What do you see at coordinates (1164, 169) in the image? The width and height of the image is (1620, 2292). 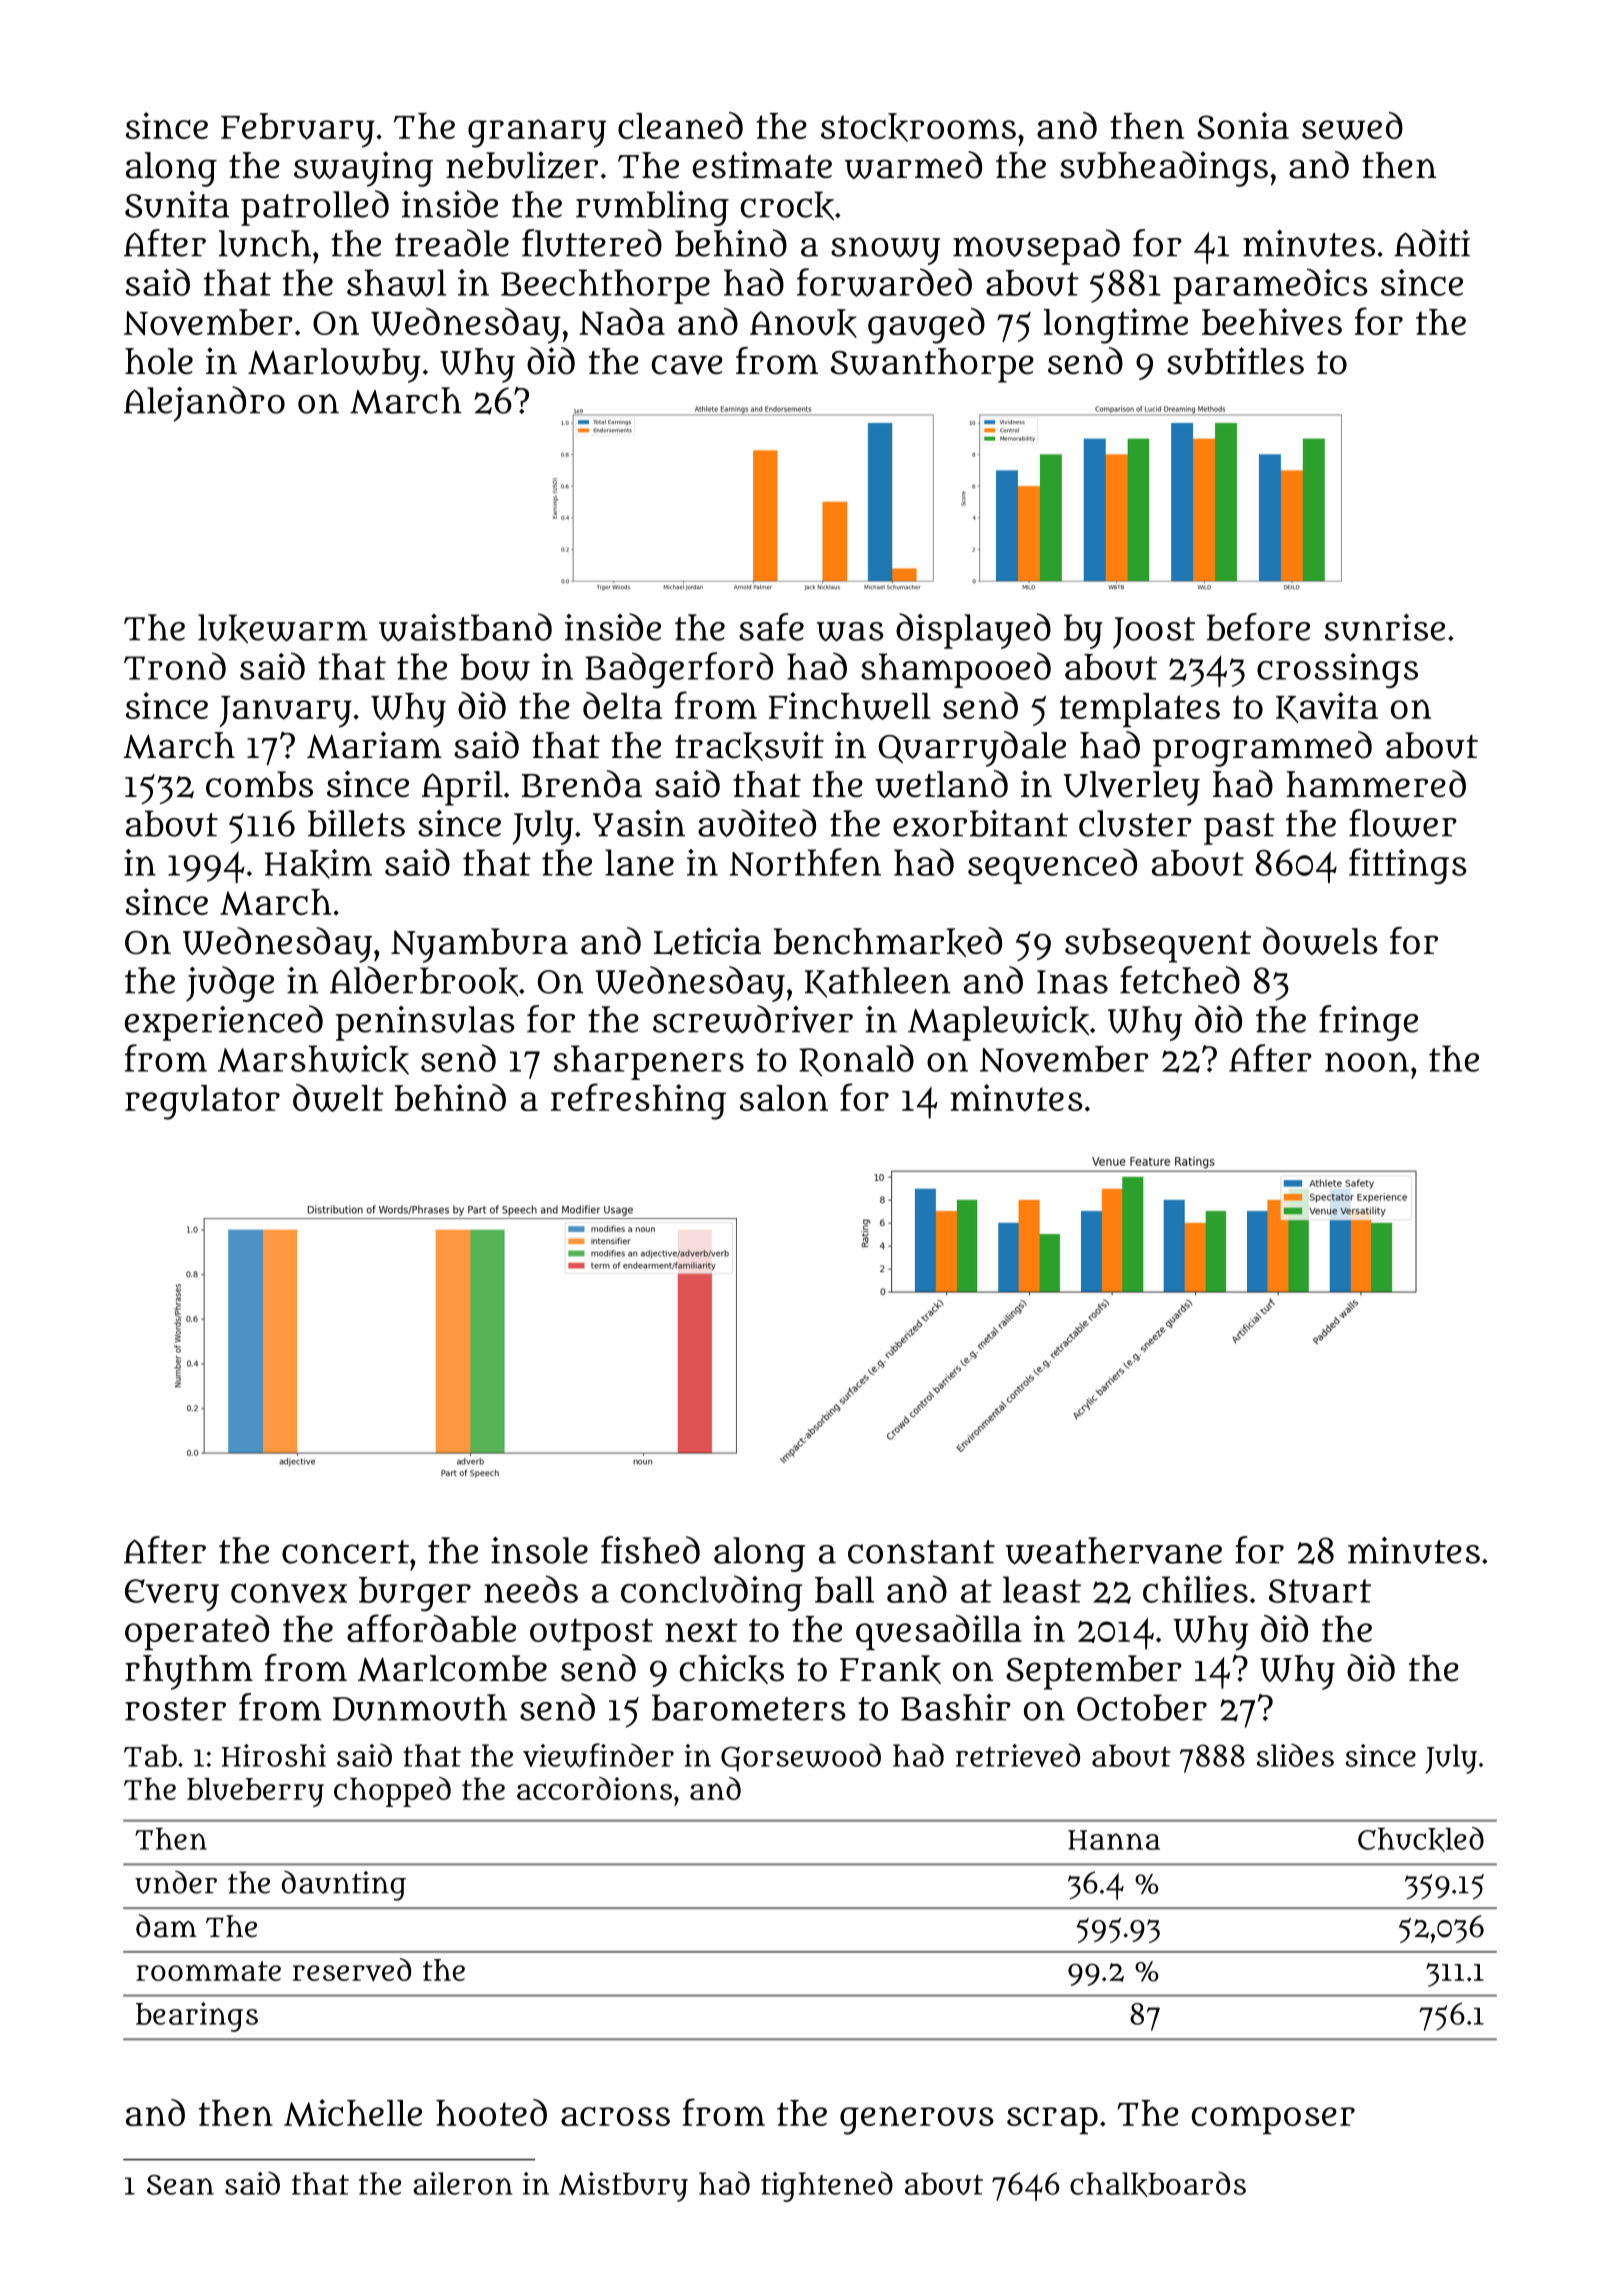 I see `subheadings` at bounding box center [1164, 169].
